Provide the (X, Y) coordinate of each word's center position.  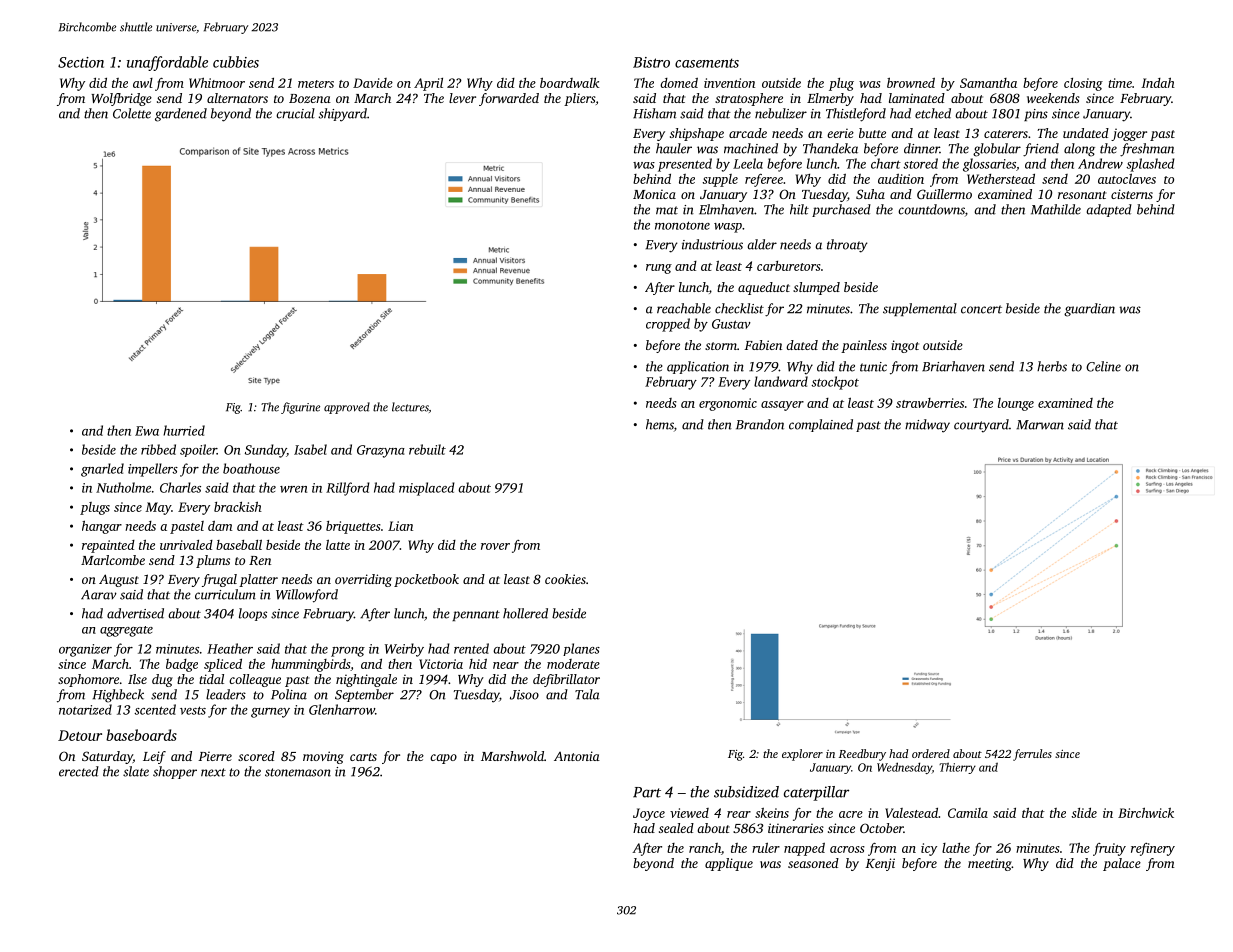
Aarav (99, 595)
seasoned (813, 863)
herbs (1052, 366)
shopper (175, 772)
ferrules (1032, 755)
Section (81, 62)
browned (911, 82)
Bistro (651, 62)
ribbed (158, 449)
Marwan (1040, 425)
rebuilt (427, 449)
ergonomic (728, 404)
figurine (300, 408)
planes (581, 649)
